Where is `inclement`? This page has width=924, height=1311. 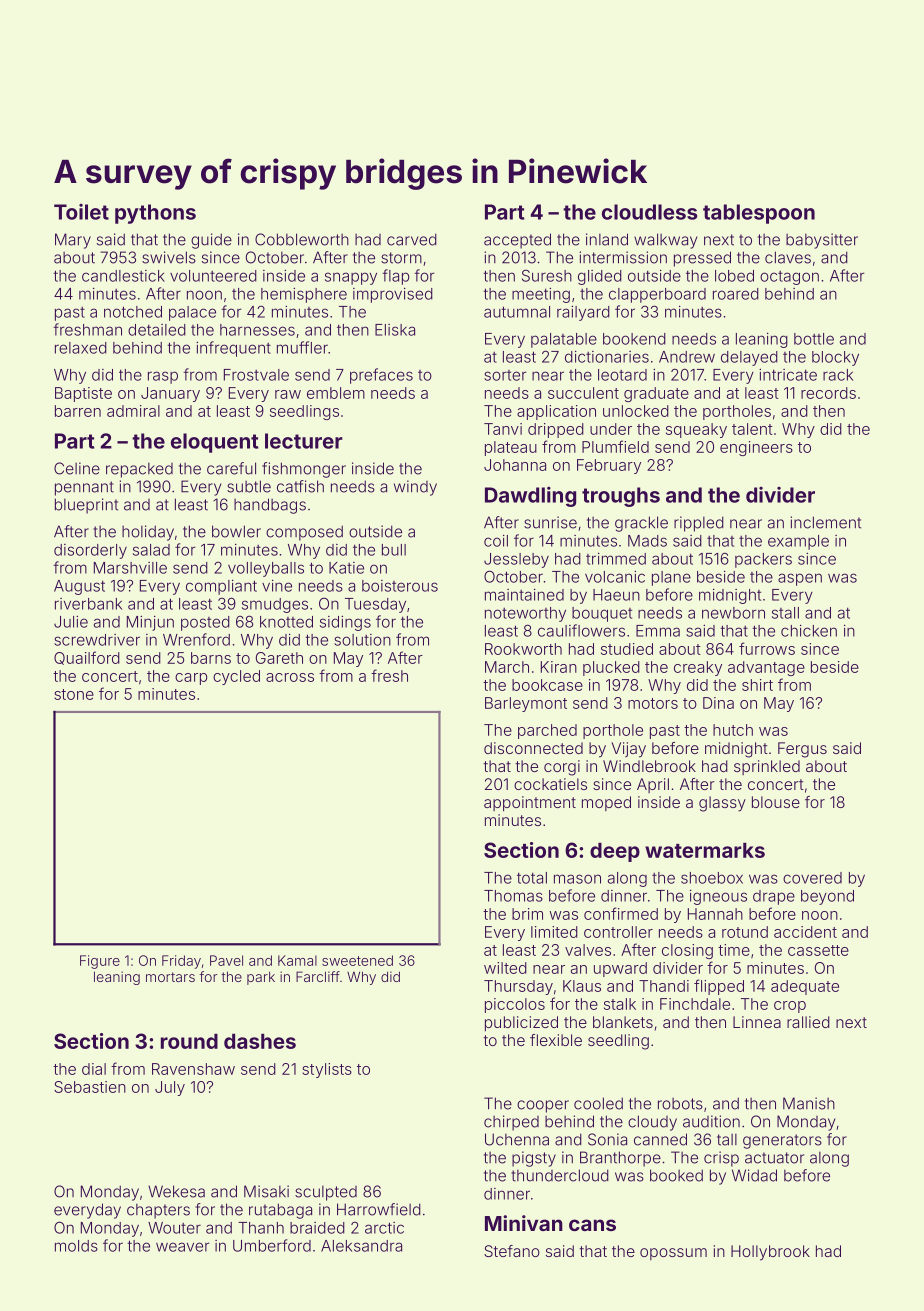 inclement is located at coordinates (826, 522).
